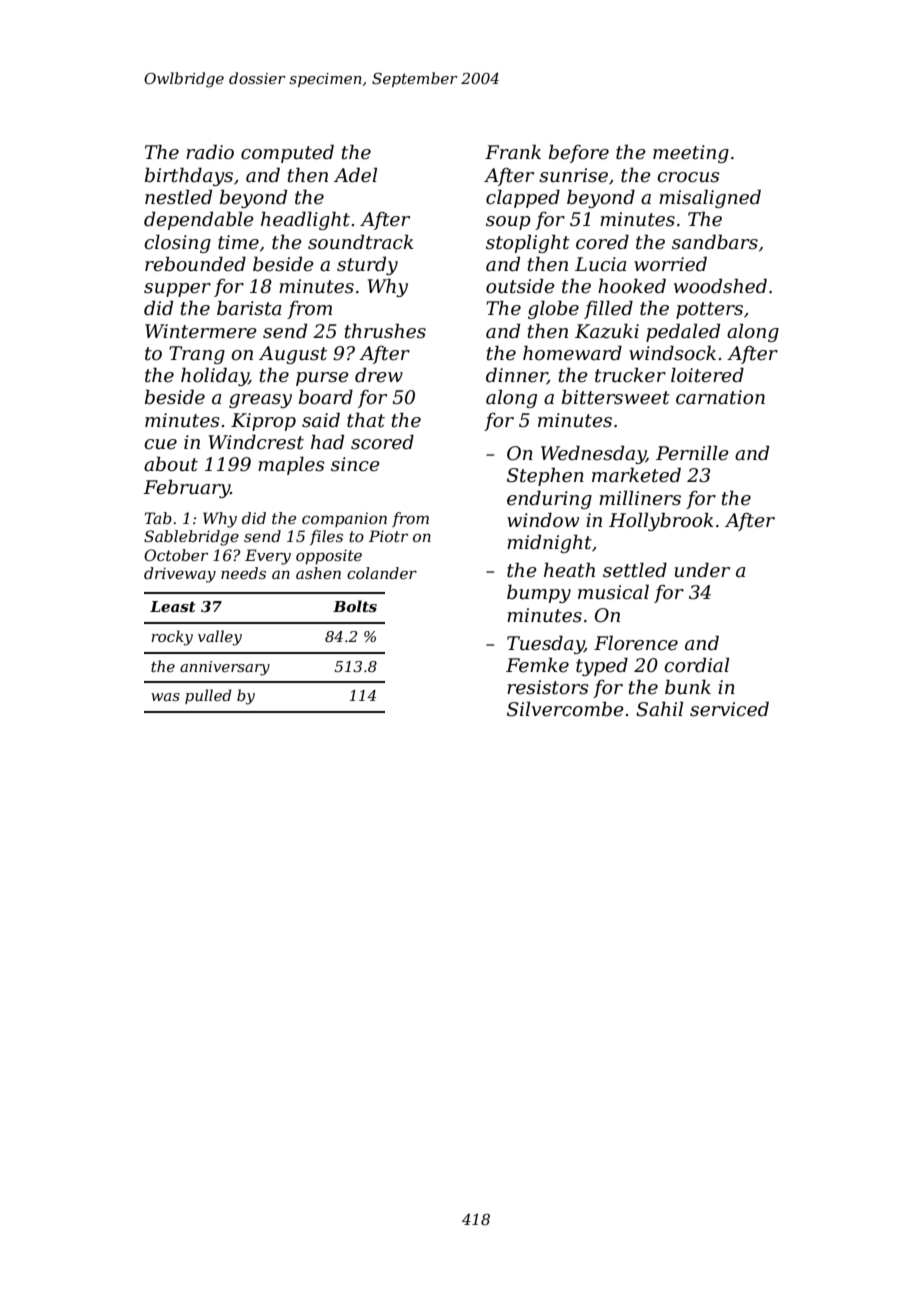 Image resolution: width=924 pixels, height=1311 pixels. I want to click on Pernille, so click(692, 453).
